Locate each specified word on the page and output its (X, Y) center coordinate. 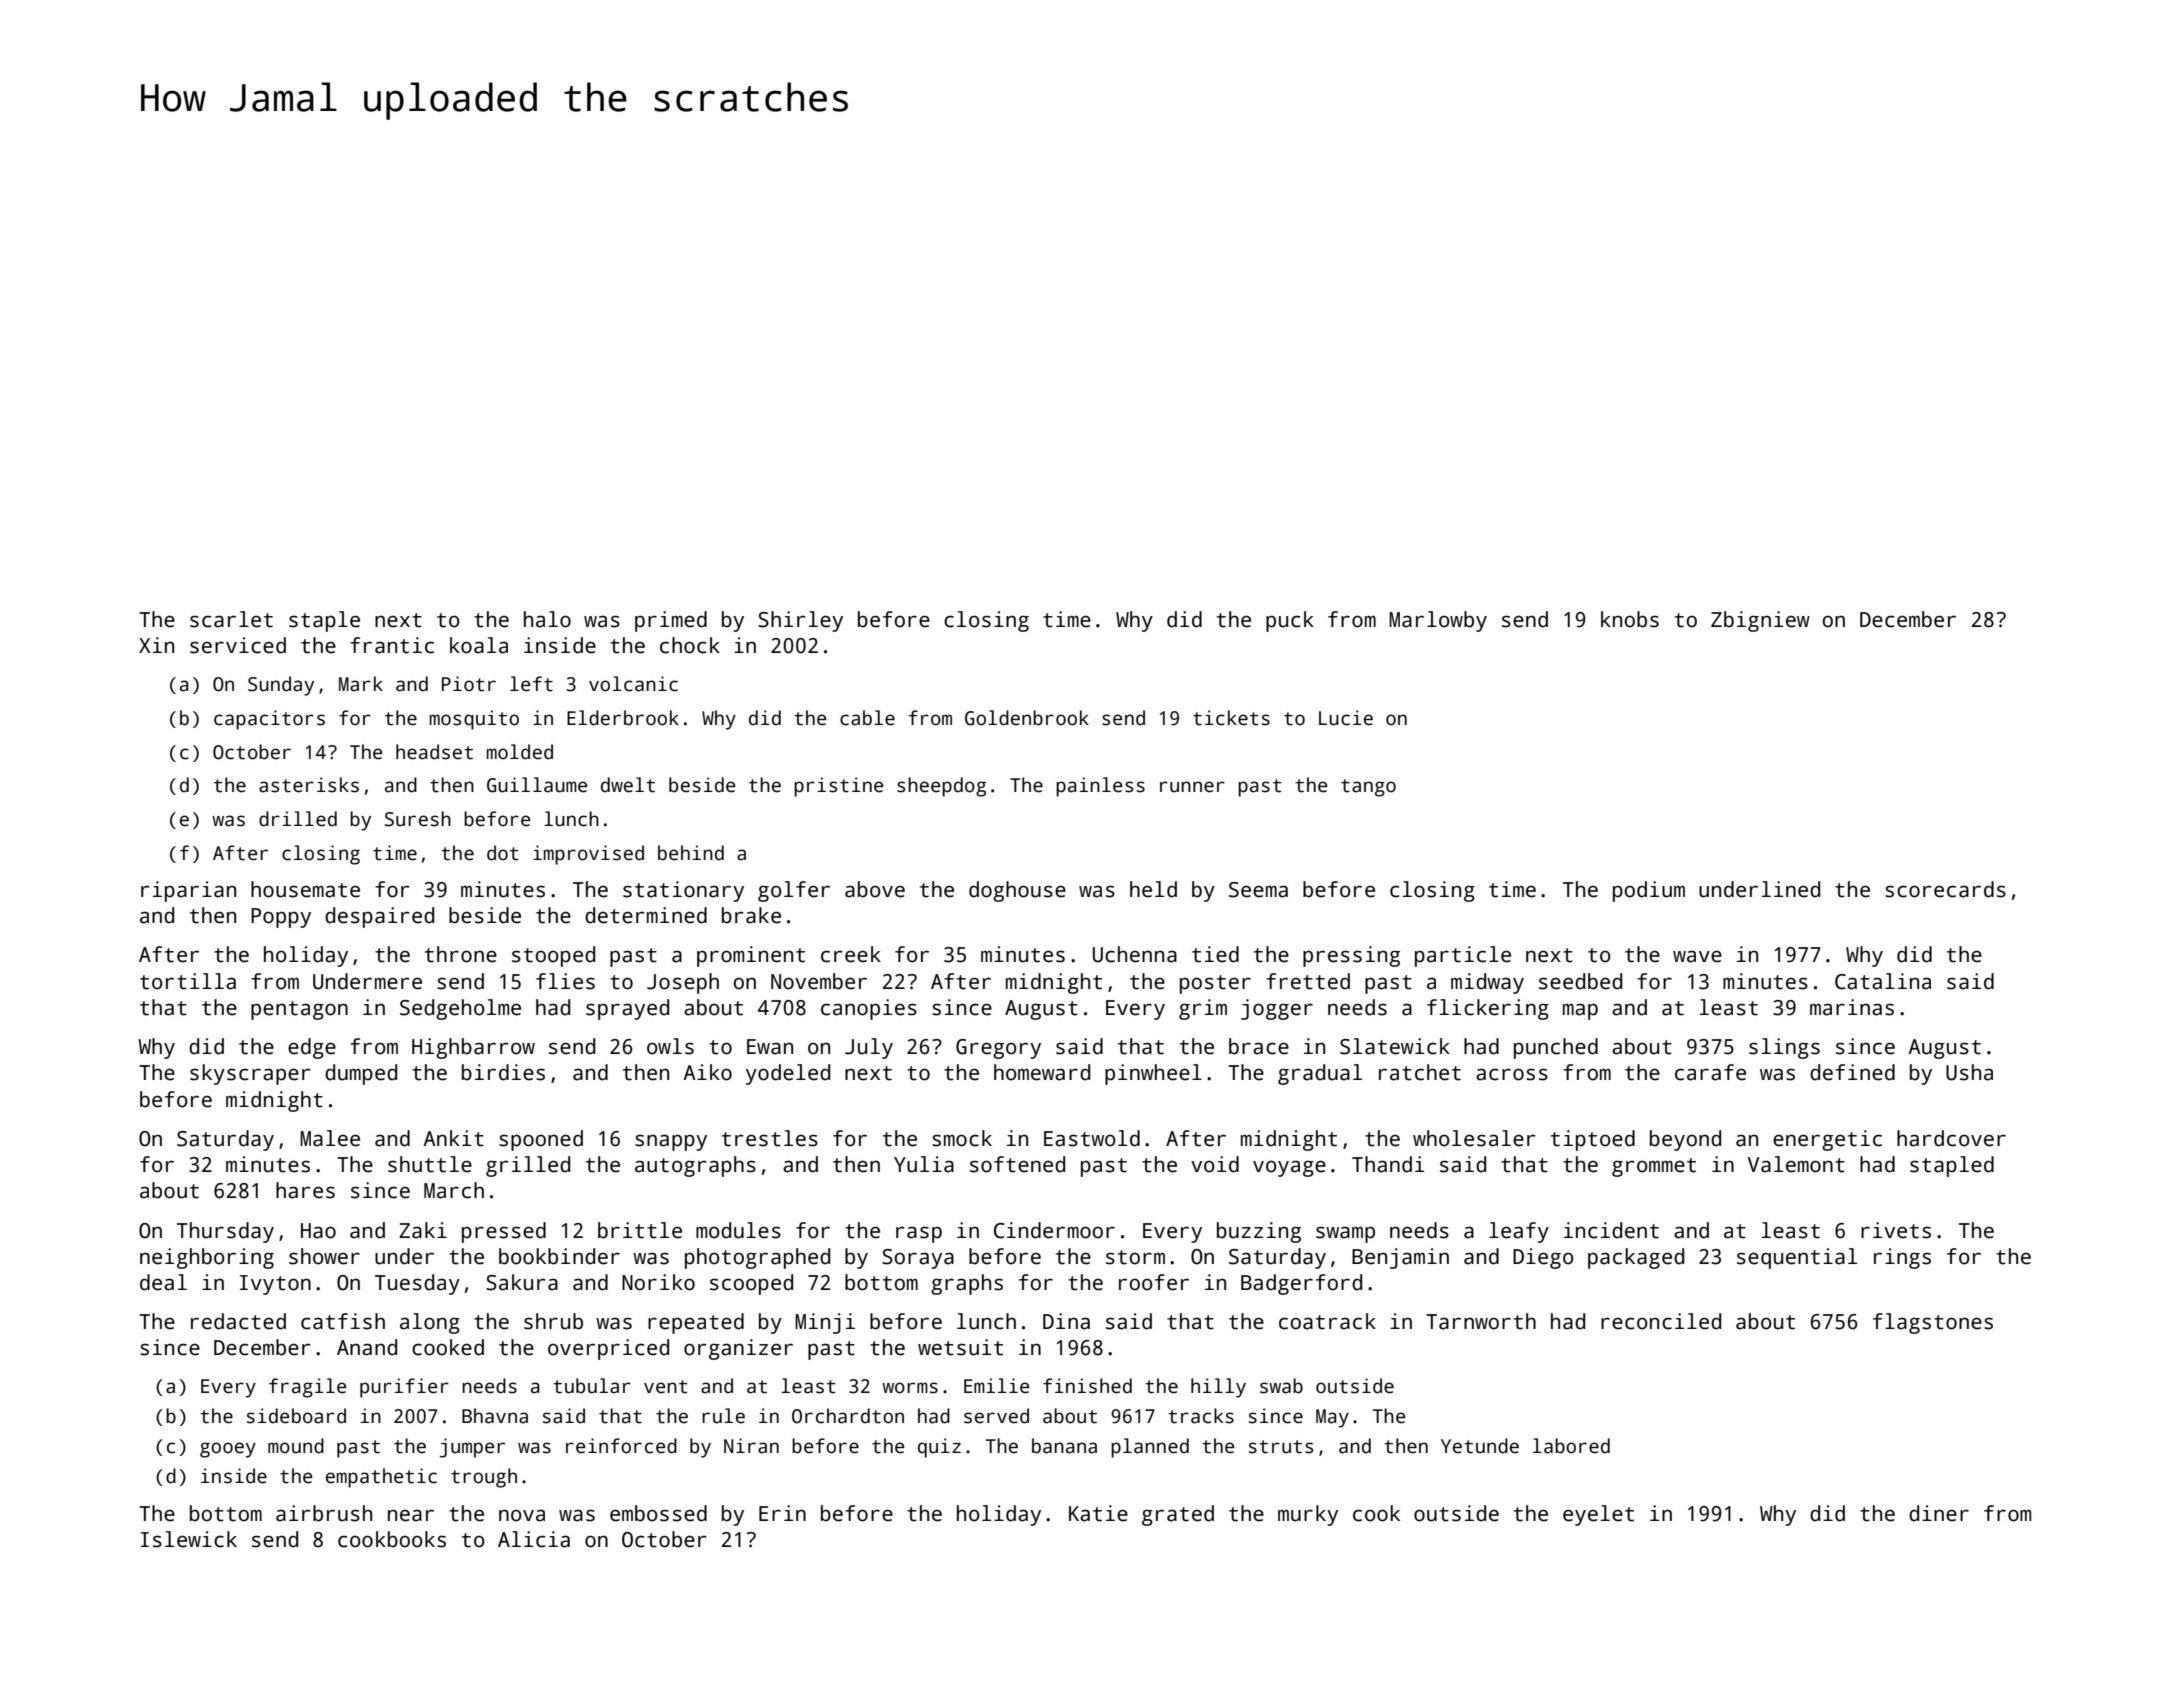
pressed (504, 1232)
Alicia (534, 1539)
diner (1939, 1513)
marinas (1852, 1007)
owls (670, 1046)
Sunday (281, 686)
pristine (839, 787)
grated (1178, 1515)
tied (1215, 954)
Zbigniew (1760, 621)
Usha (1969, 1072)
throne (461, 954)
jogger (1277, 1009)
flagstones (1933, 1323)
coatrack (1327, 1321)
